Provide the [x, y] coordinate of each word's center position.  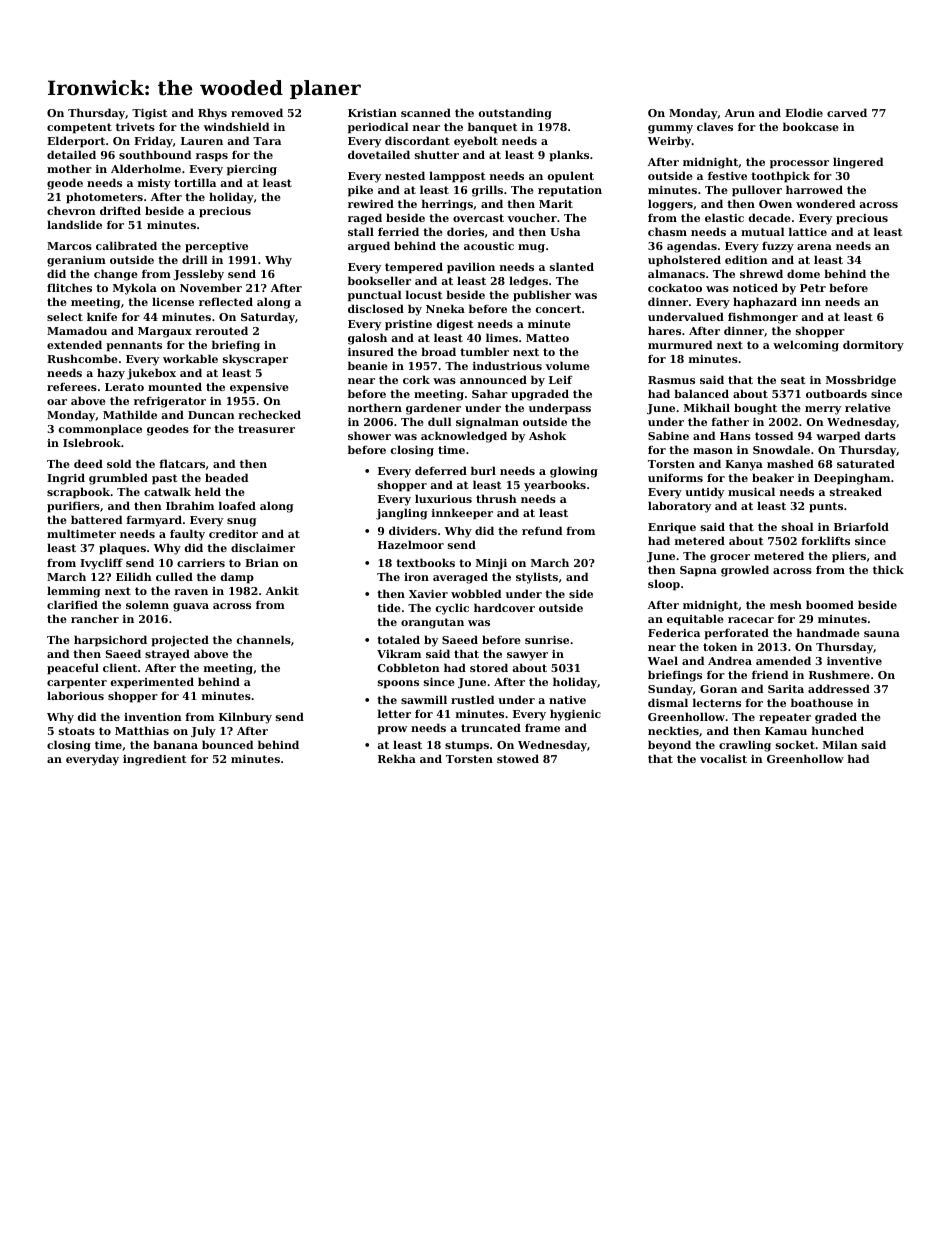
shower [369, 435]
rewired [371, 203]
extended [74, 344]
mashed [790, 463]
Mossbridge [861, 381]
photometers [104, 198]
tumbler [484, 351]
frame [542, 727]
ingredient [154, 760]
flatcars [182, 463]
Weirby [669, 142]
